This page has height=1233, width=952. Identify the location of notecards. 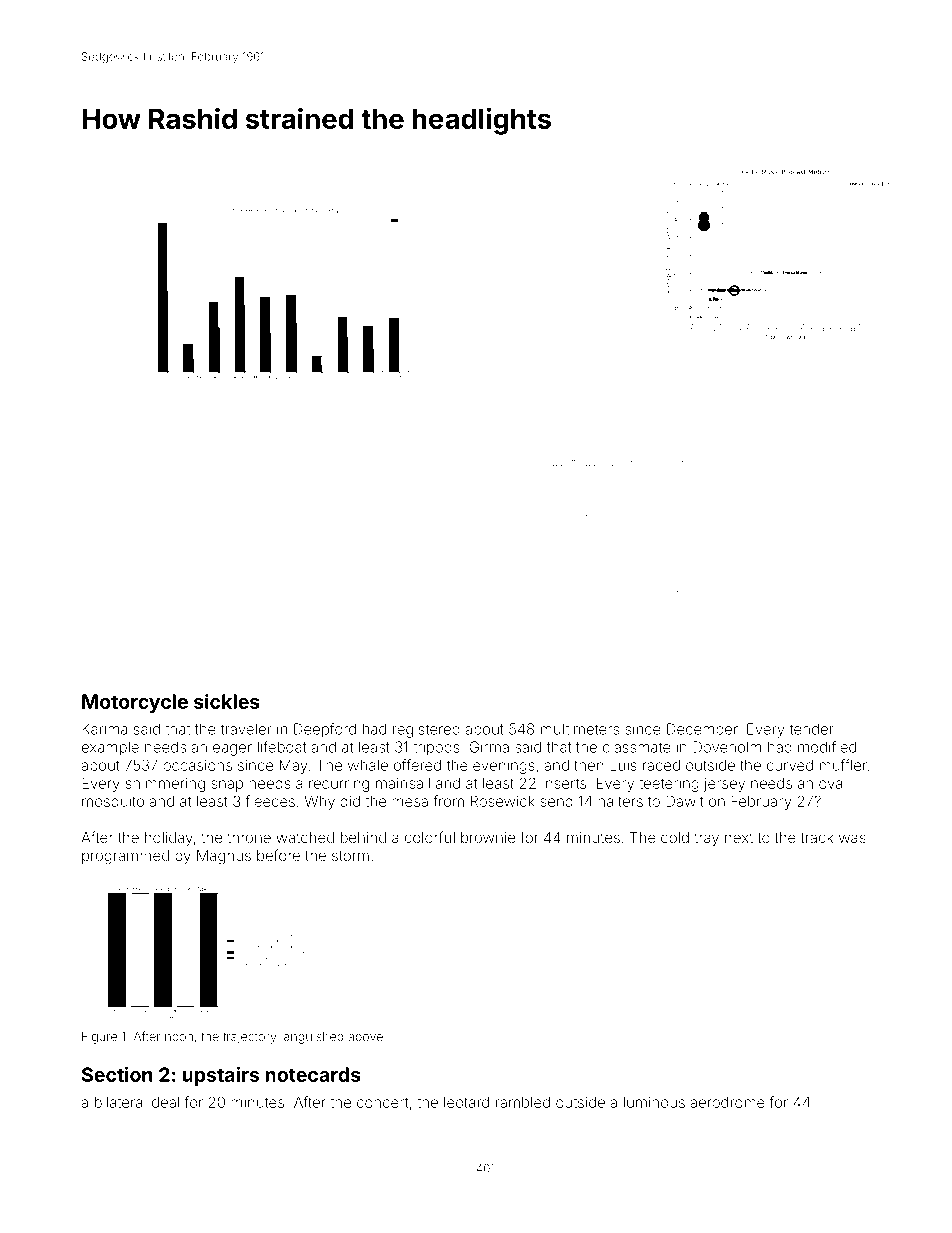
(313, 1074).
